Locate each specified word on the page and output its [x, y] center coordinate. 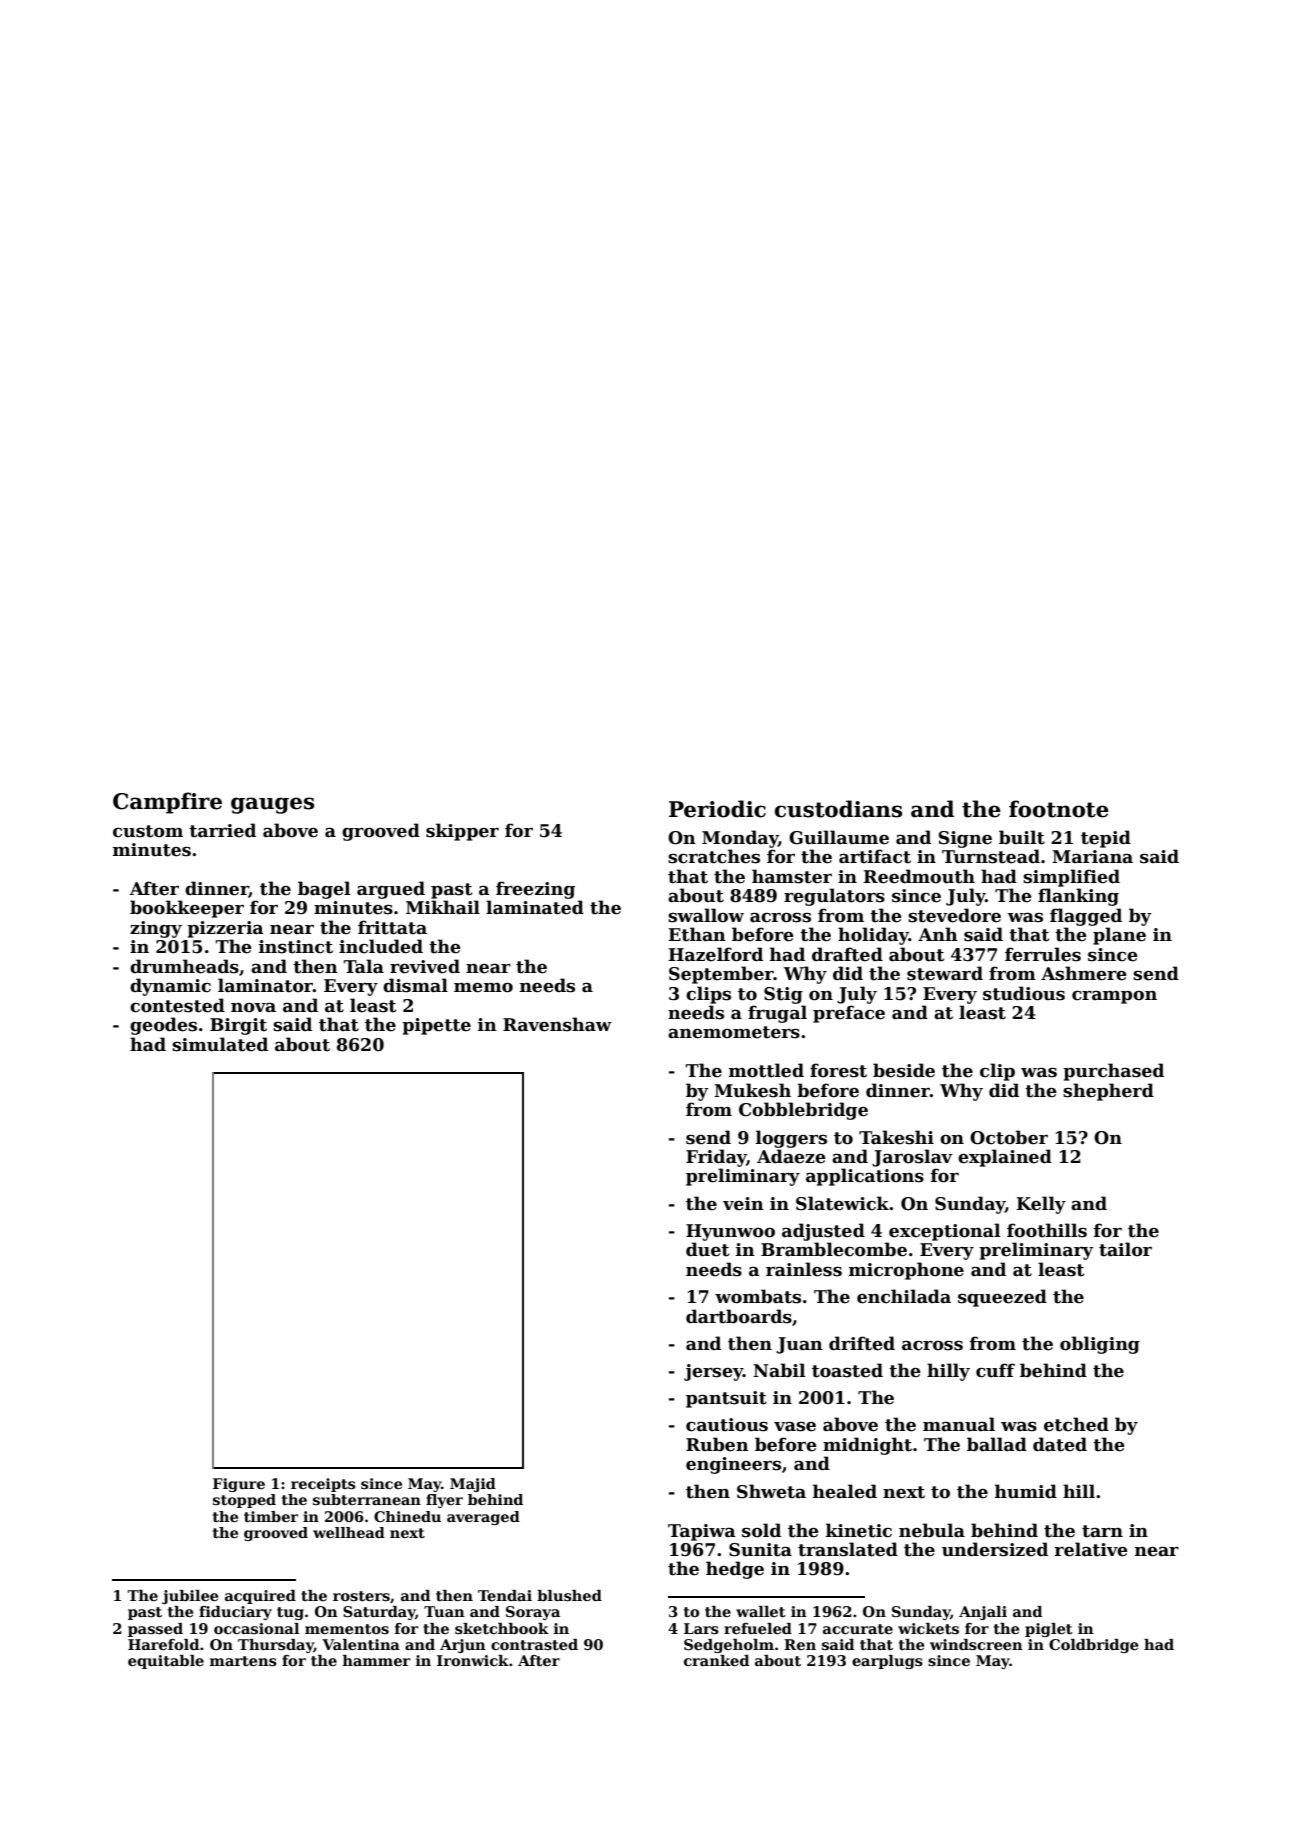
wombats [758, 1296]
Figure [239, 1485]
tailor [1125, 1249]
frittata [392, 927]
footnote [1059, 809]
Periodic [717, 809]
